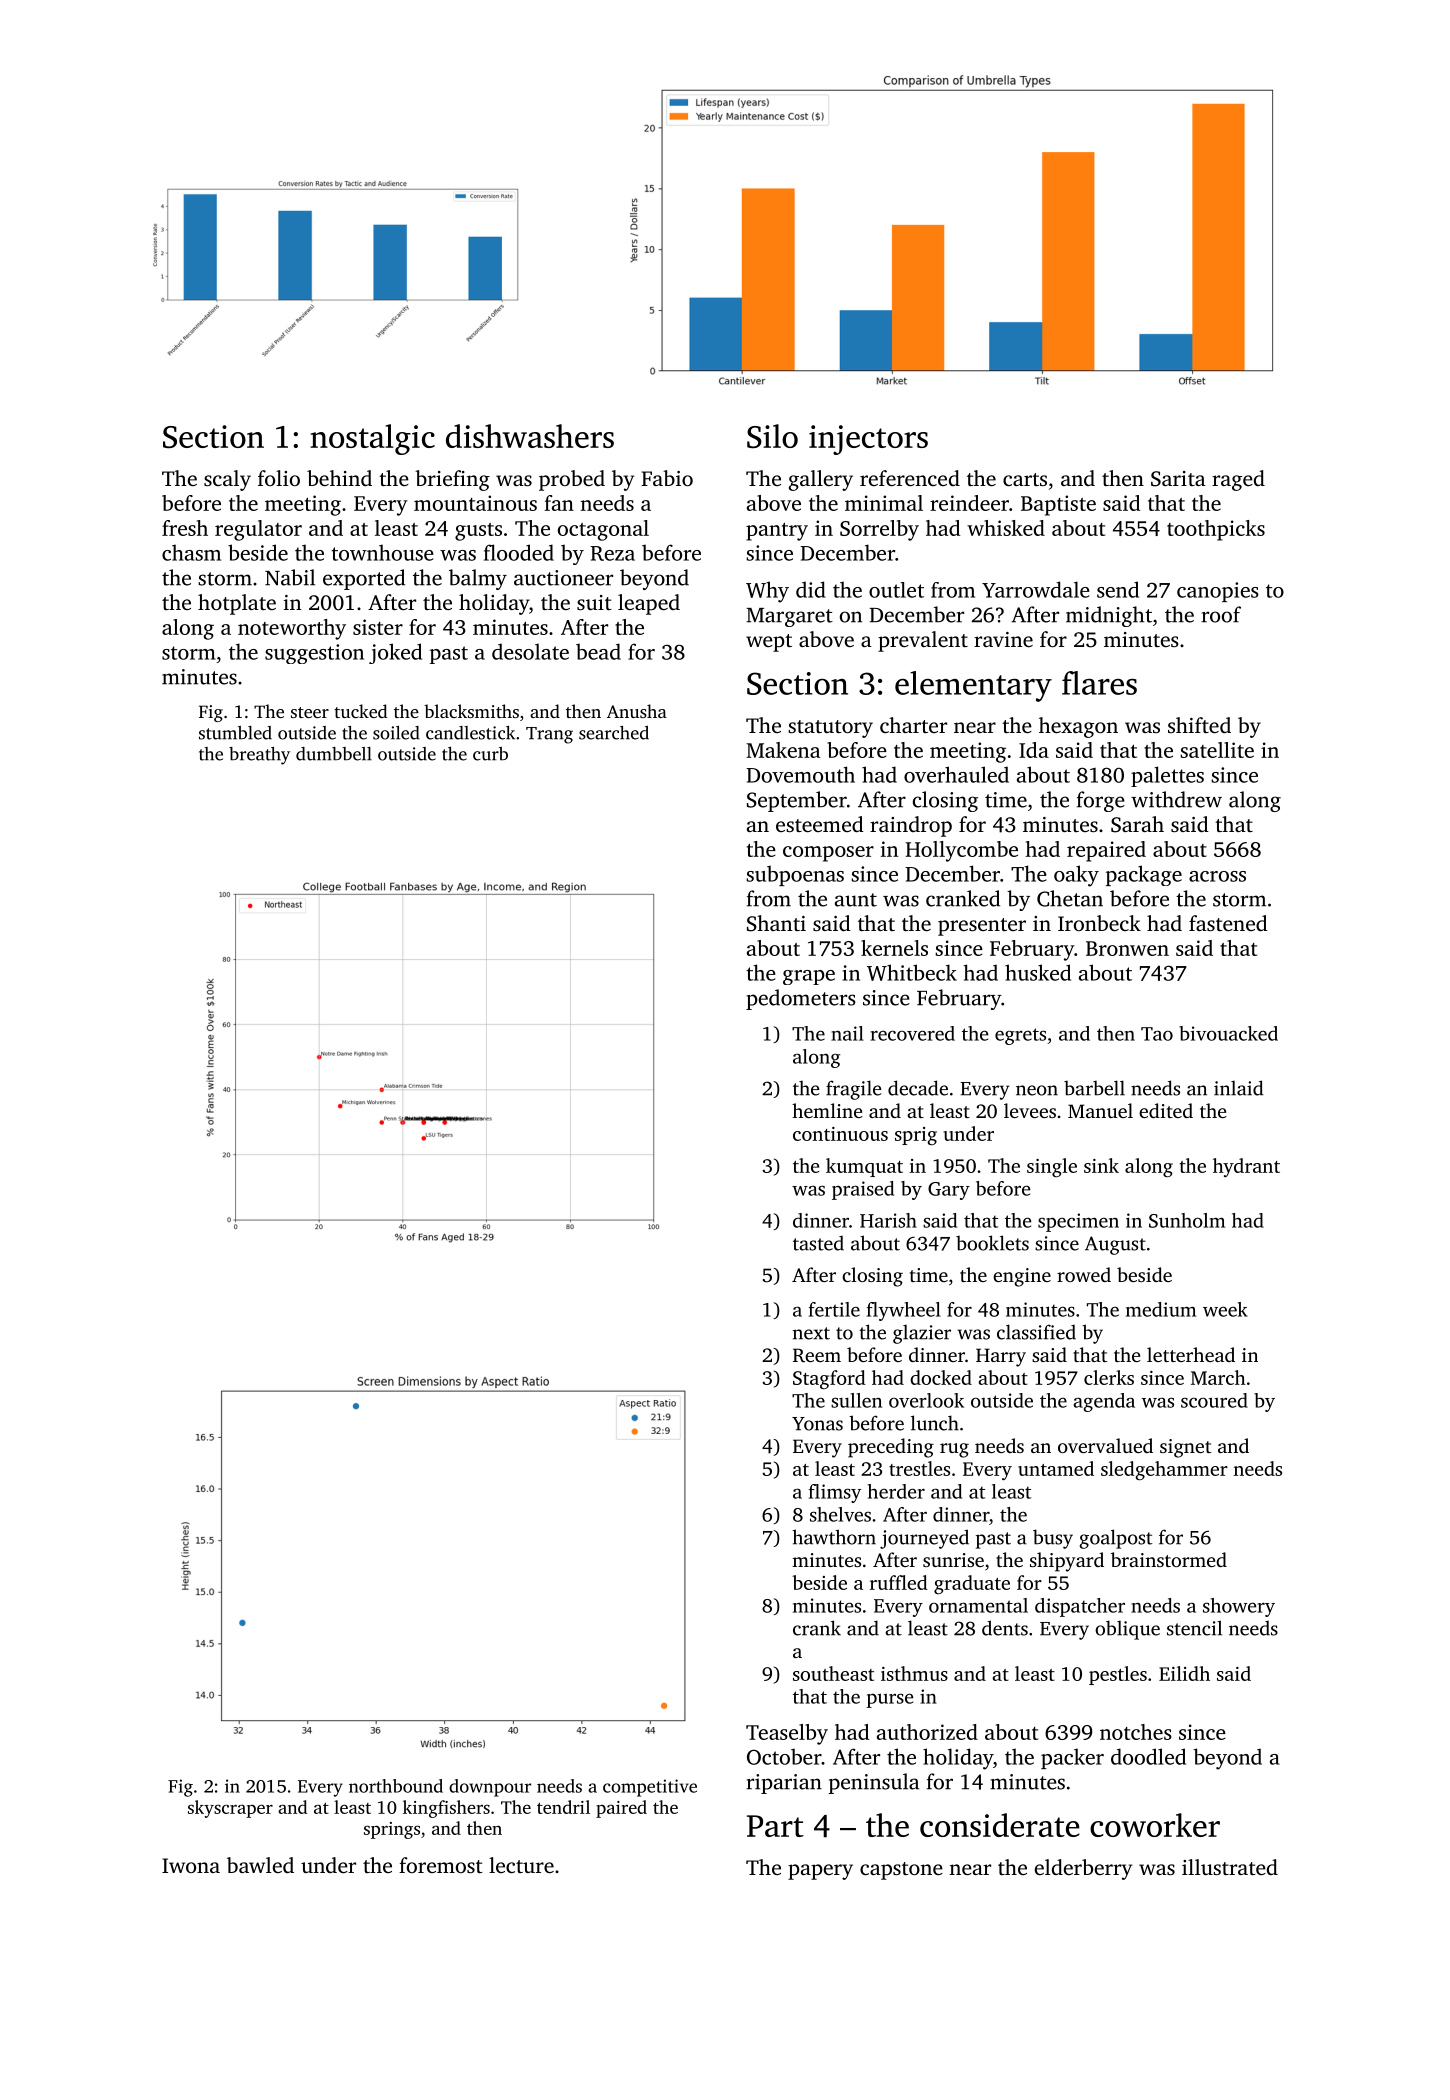 This screenshot has width=1450, height=2100. Describe the element at coordinates (521, 1865) in the screenshot. I see `lecture` at that location.
